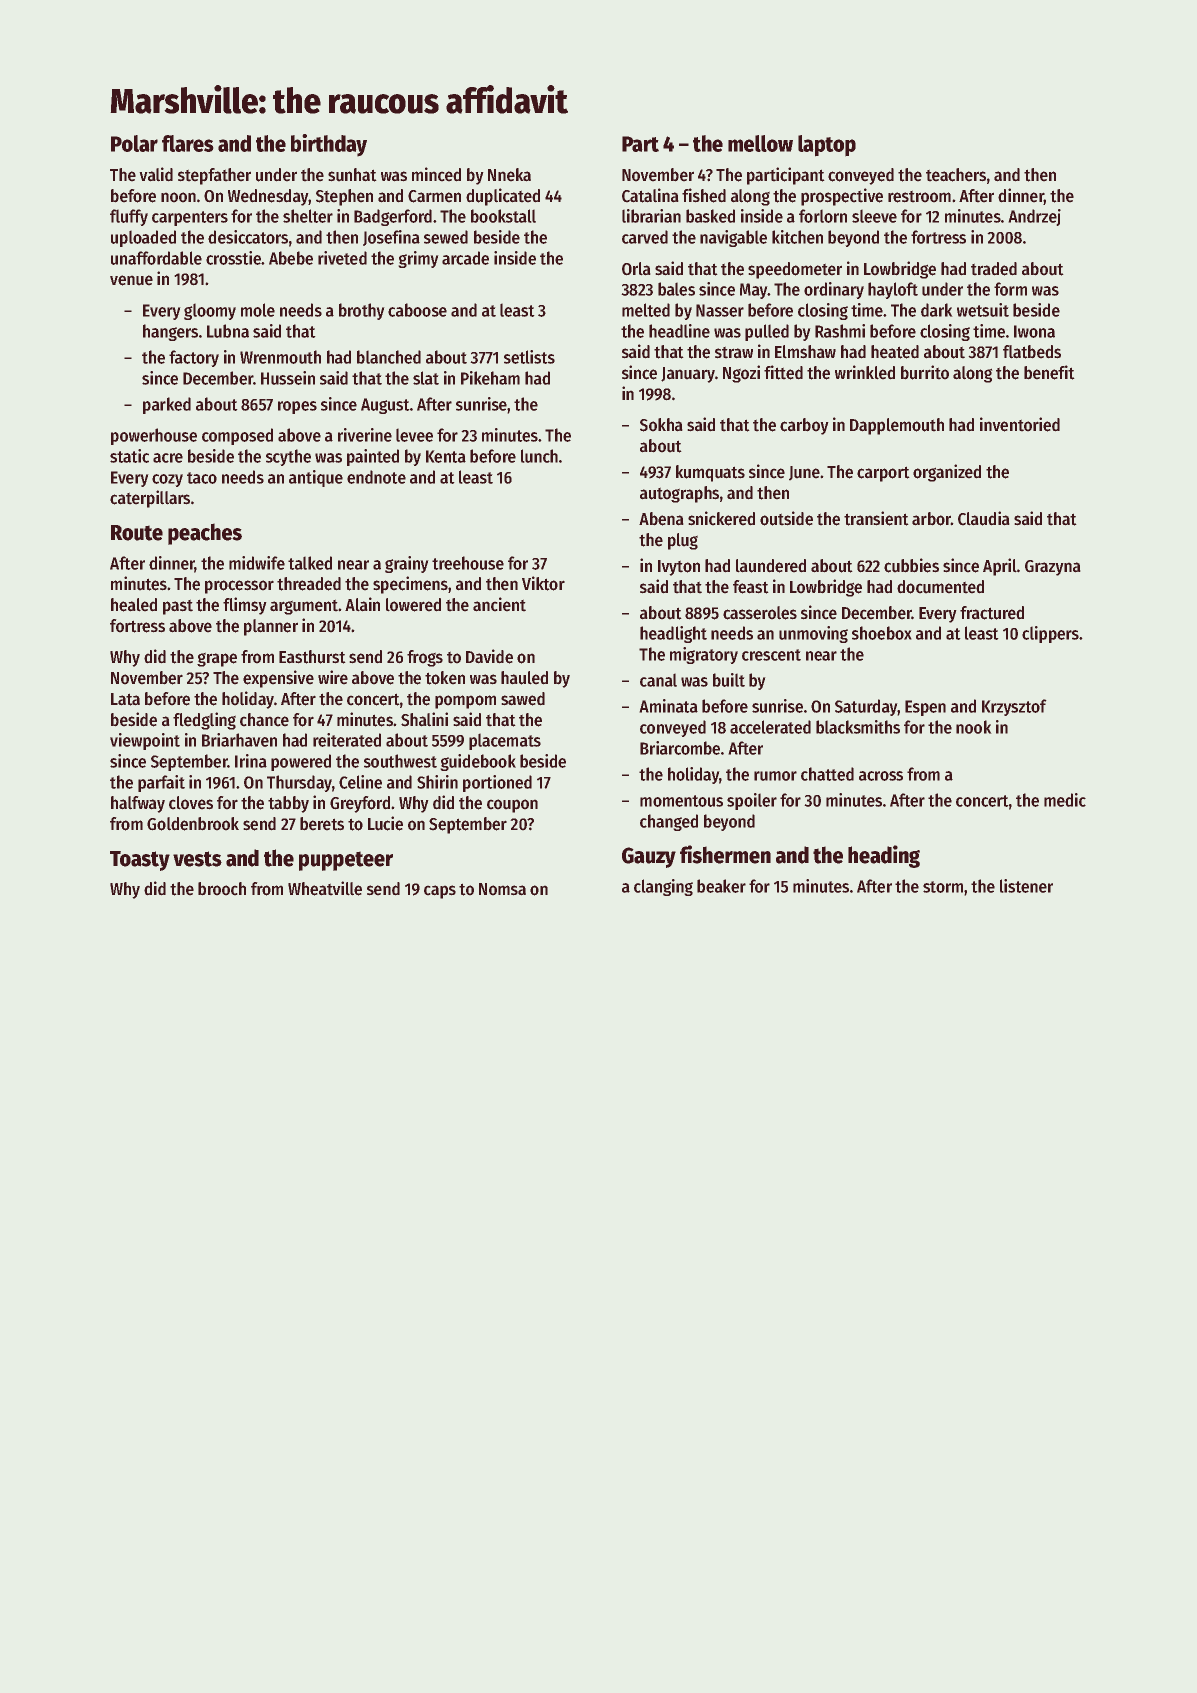  Describe the element at coordinates (683, 541) in the page. I see `plug` at that location.
